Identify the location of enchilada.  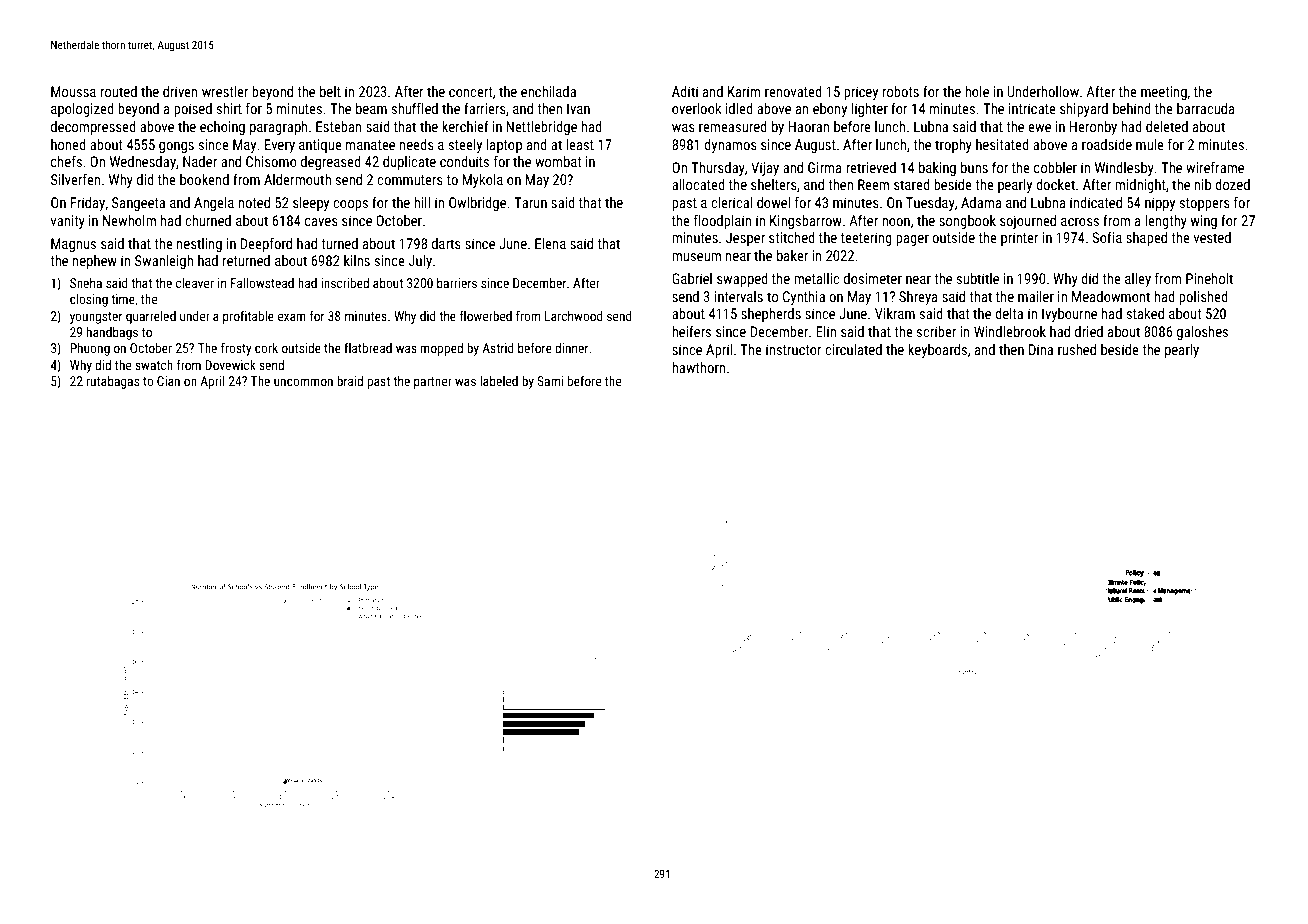
(548, 91).
